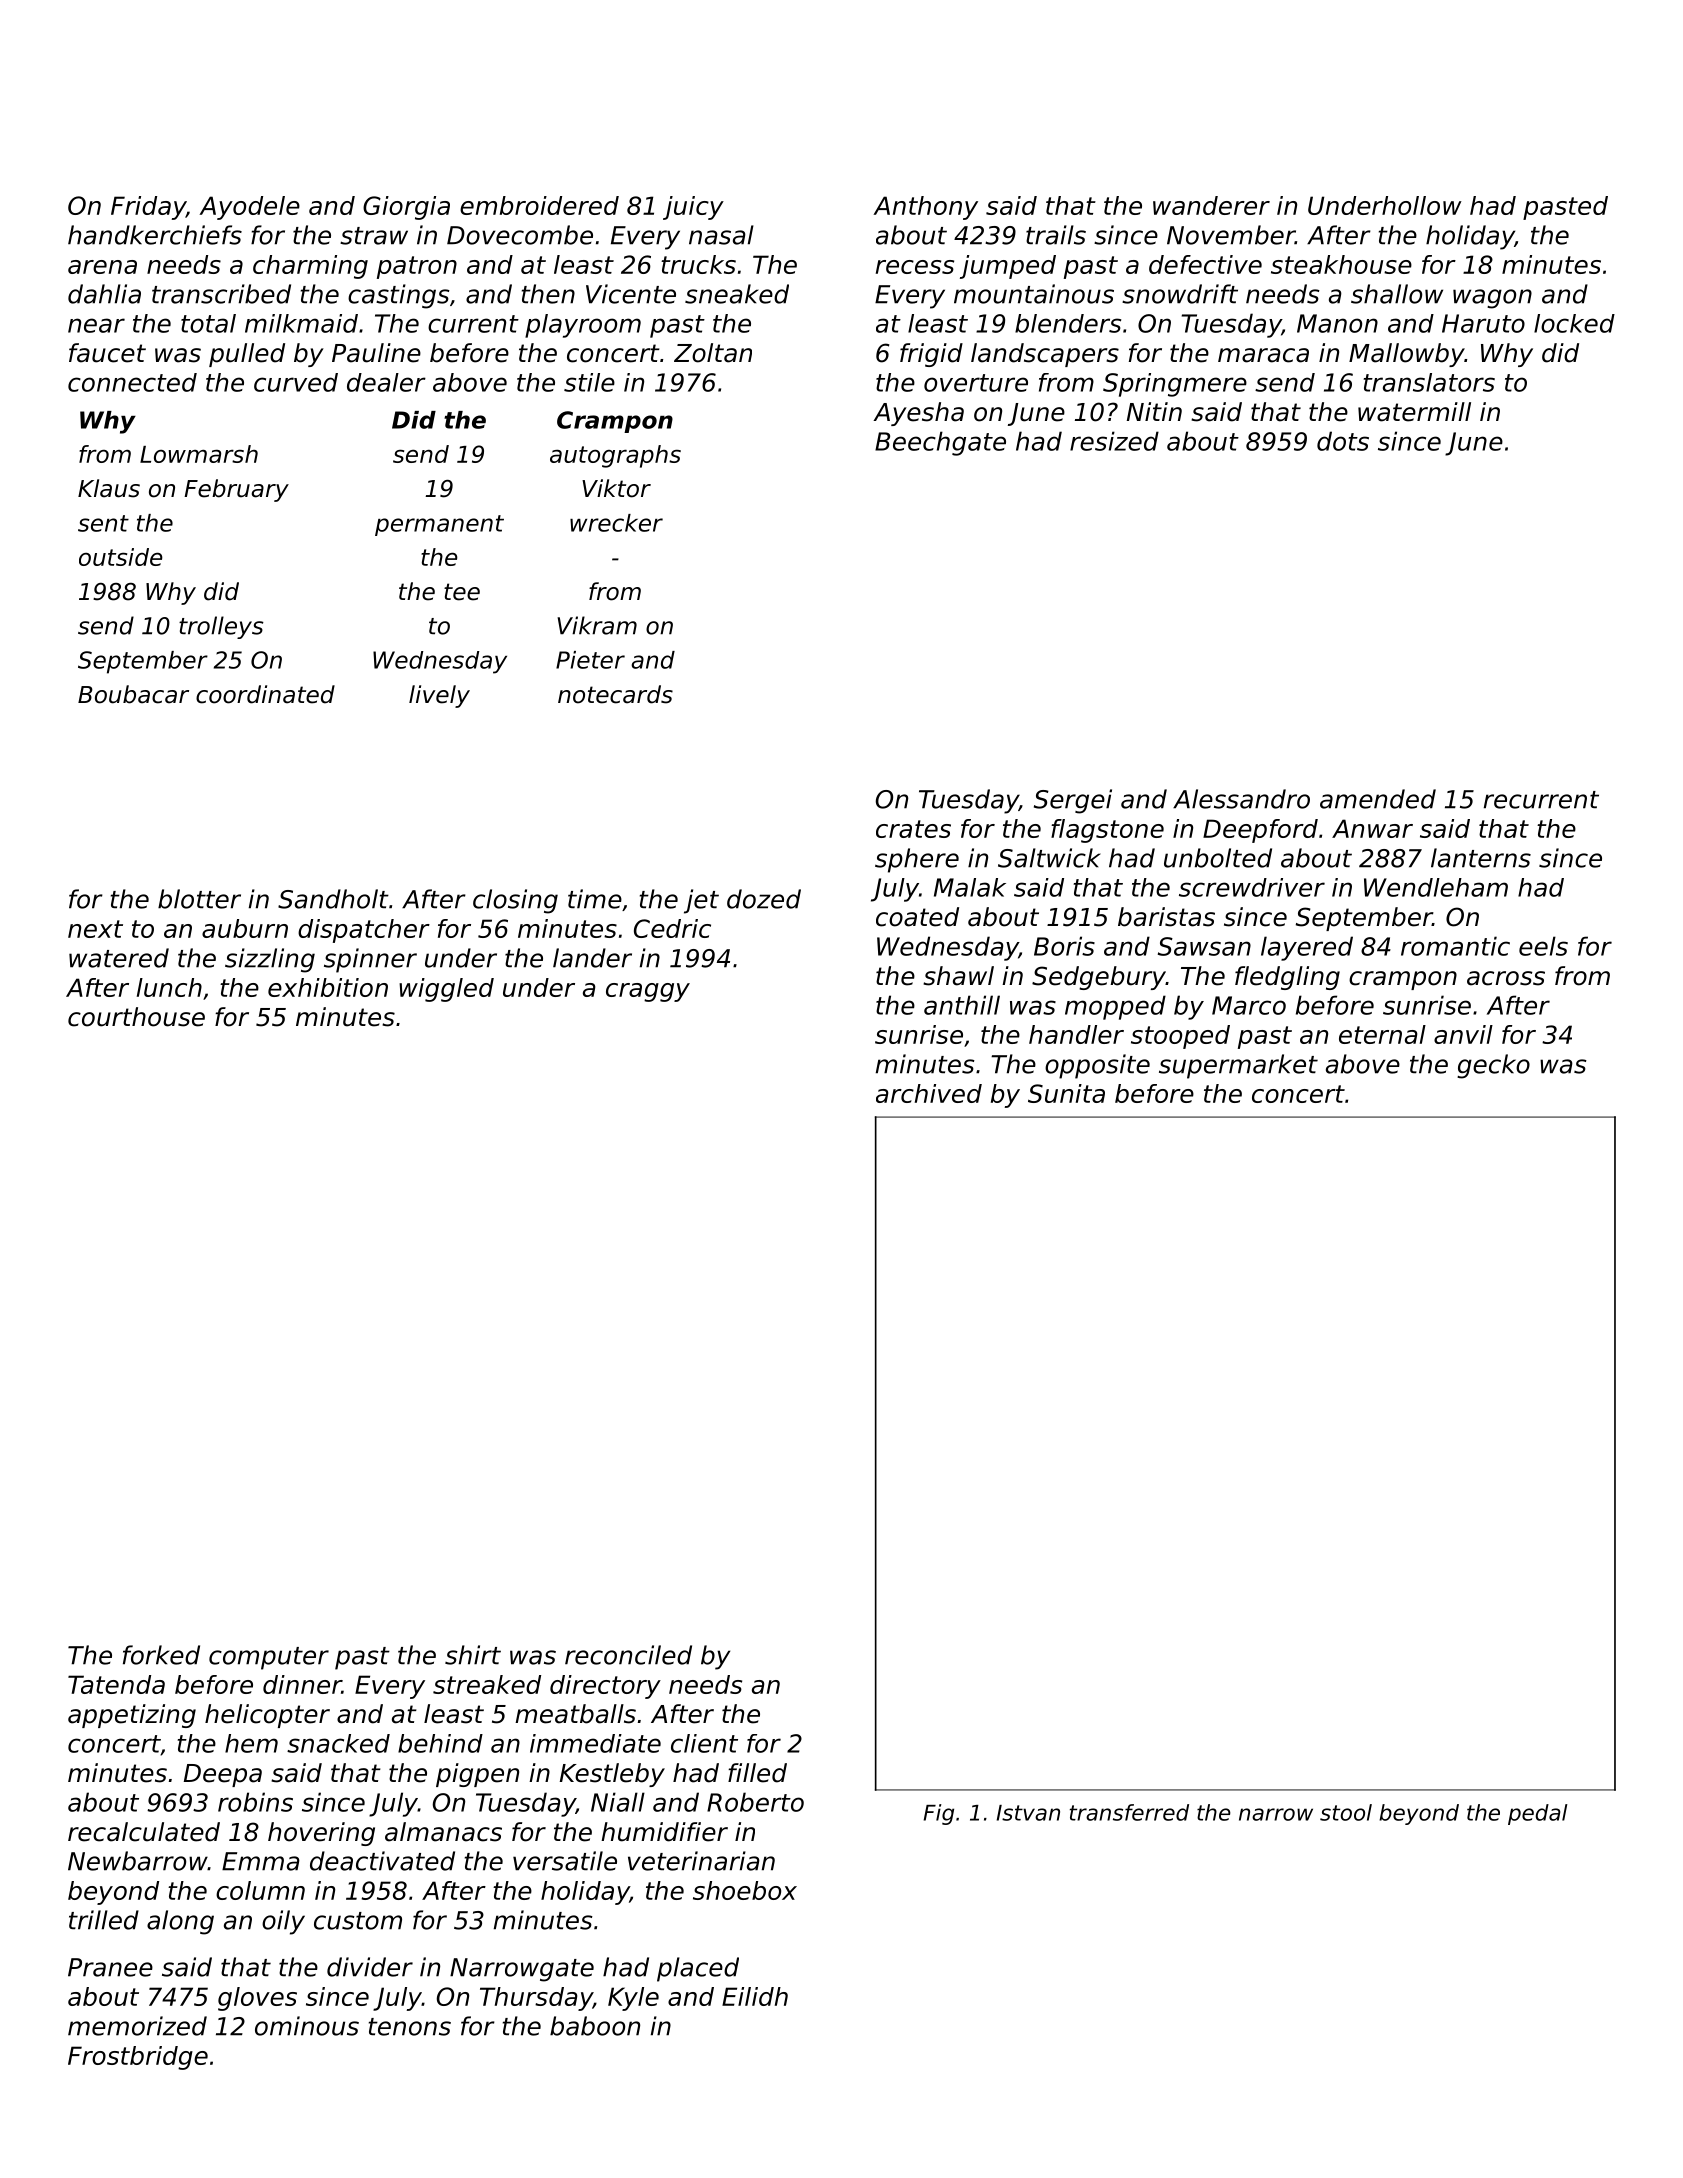  What do you see at coordinates (138, 2058) in the screenshot?
I see `Frostbridge` at bounding box center [138, 2058].
